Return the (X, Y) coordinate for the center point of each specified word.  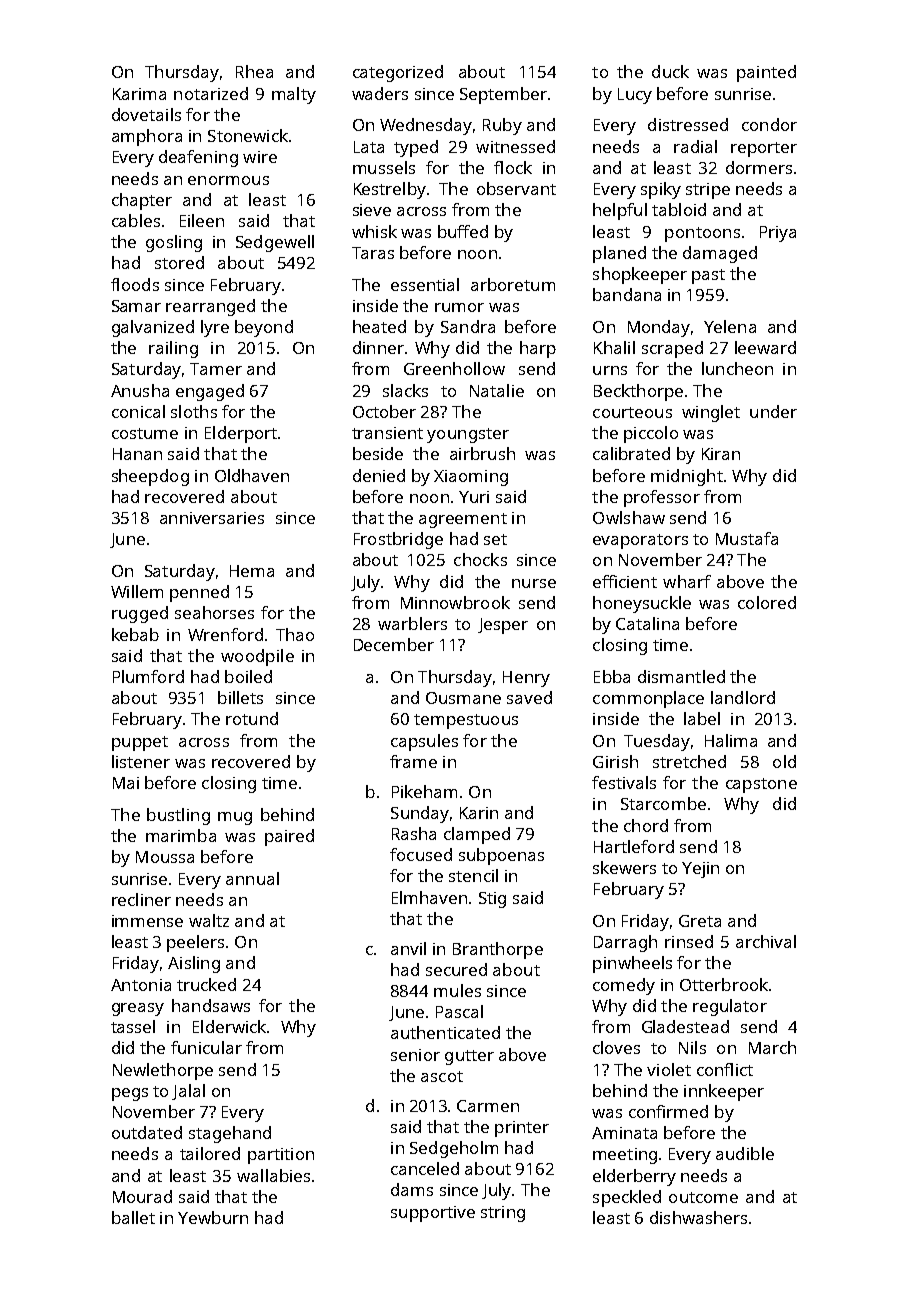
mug (235, 818)
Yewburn (213, 1217)
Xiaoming (471, 478)
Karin (479, 813)
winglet (711, 413)
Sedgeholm (454, 1149)
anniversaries (212, 518)
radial (695, 146)
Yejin (700, 870)
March (772, 1047)
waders (380, 93)
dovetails (146, 114)
